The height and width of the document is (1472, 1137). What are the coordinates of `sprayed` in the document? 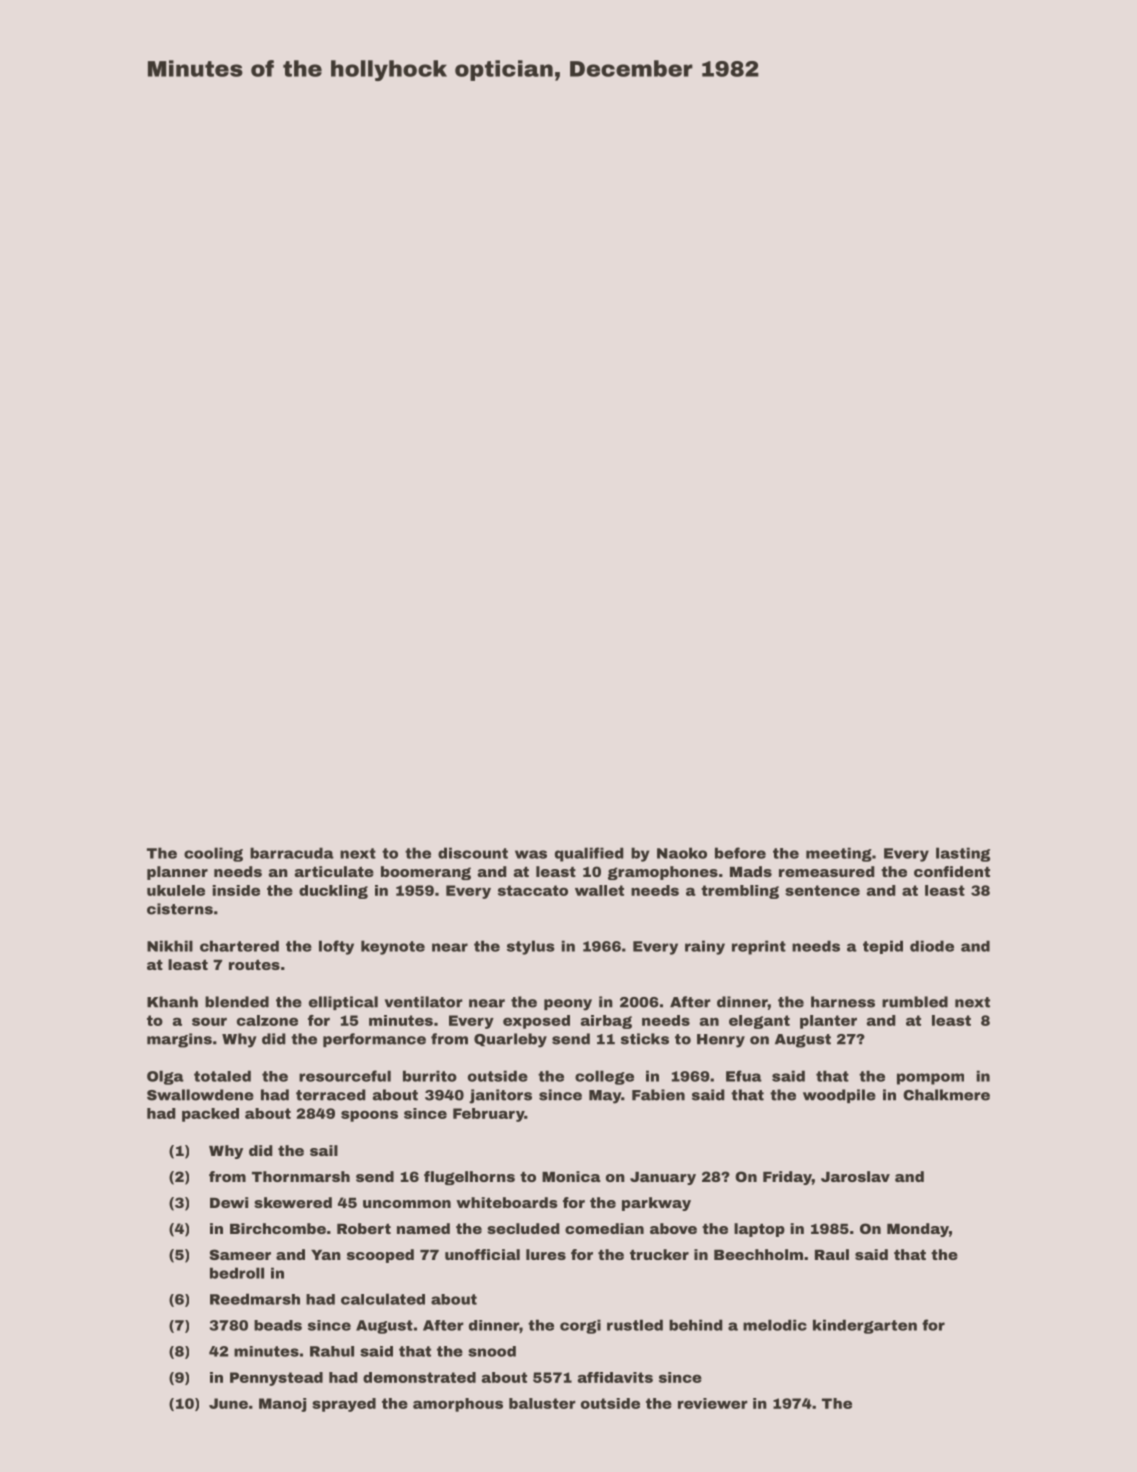 It's located at (344, 1405).
